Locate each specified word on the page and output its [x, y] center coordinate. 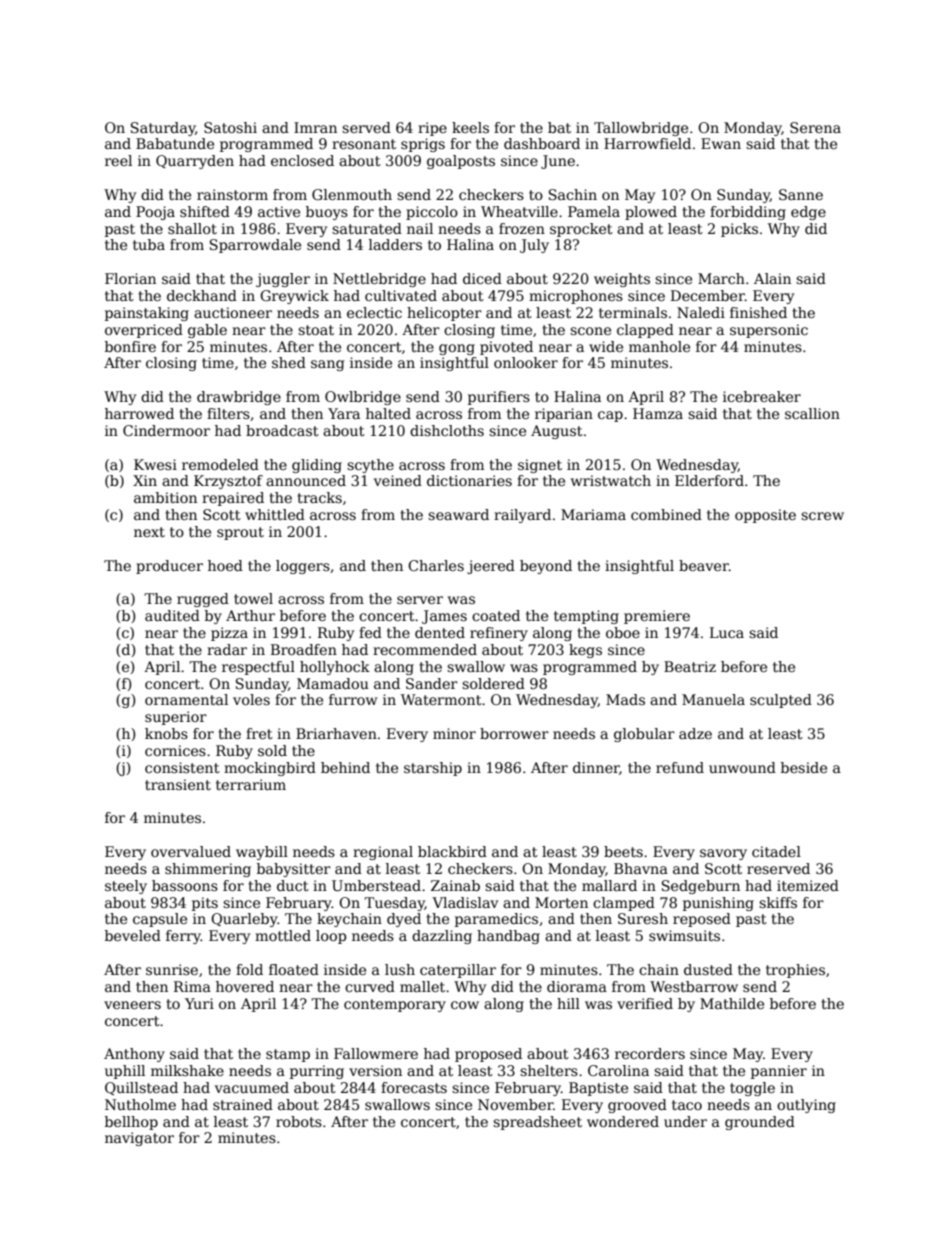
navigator [139, 1139]
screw [822, 516]
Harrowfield [647, 143]
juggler [283, 280]
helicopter [444, 314]
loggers [303, 567]
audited [172, 615]
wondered [623, 1121]
